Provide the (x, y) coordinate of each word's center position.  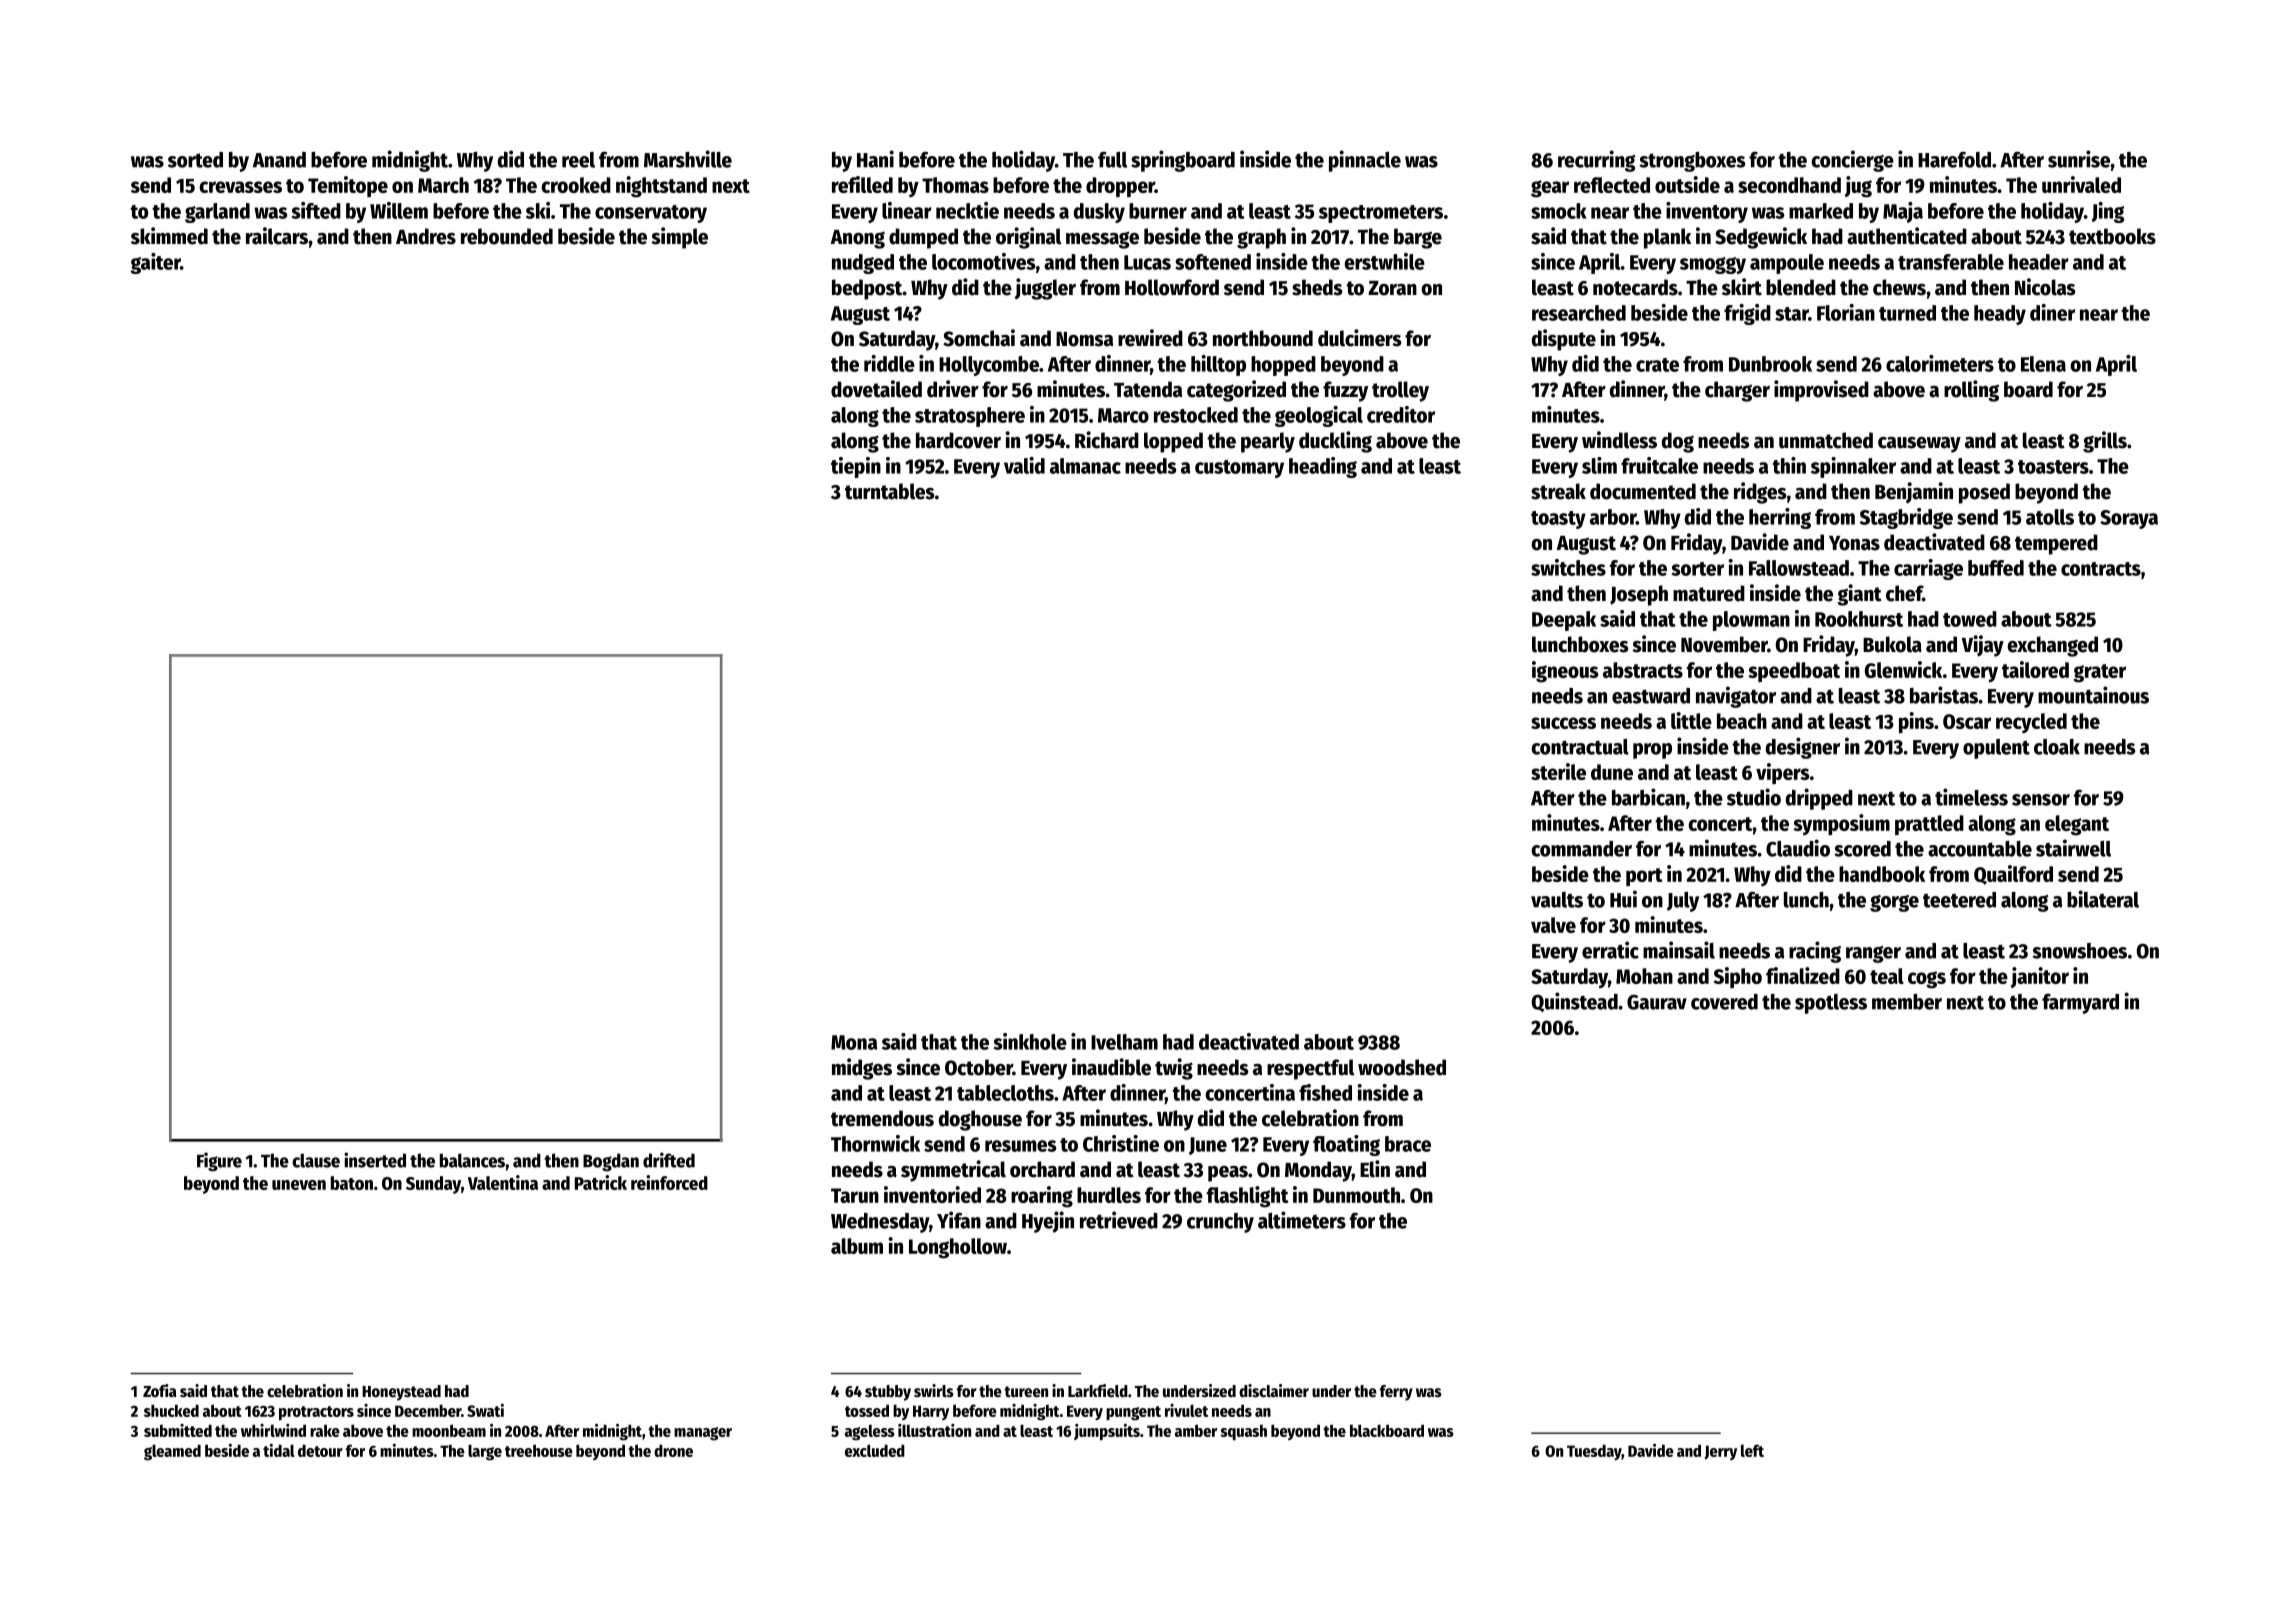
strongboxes (1692, 162)
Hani (875, 159)
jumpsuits (1107, 1432)
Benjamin (1914, 493)
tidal (279, 1450)
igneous (1565, 672)
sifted (316, 210)
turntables (890, 491)
